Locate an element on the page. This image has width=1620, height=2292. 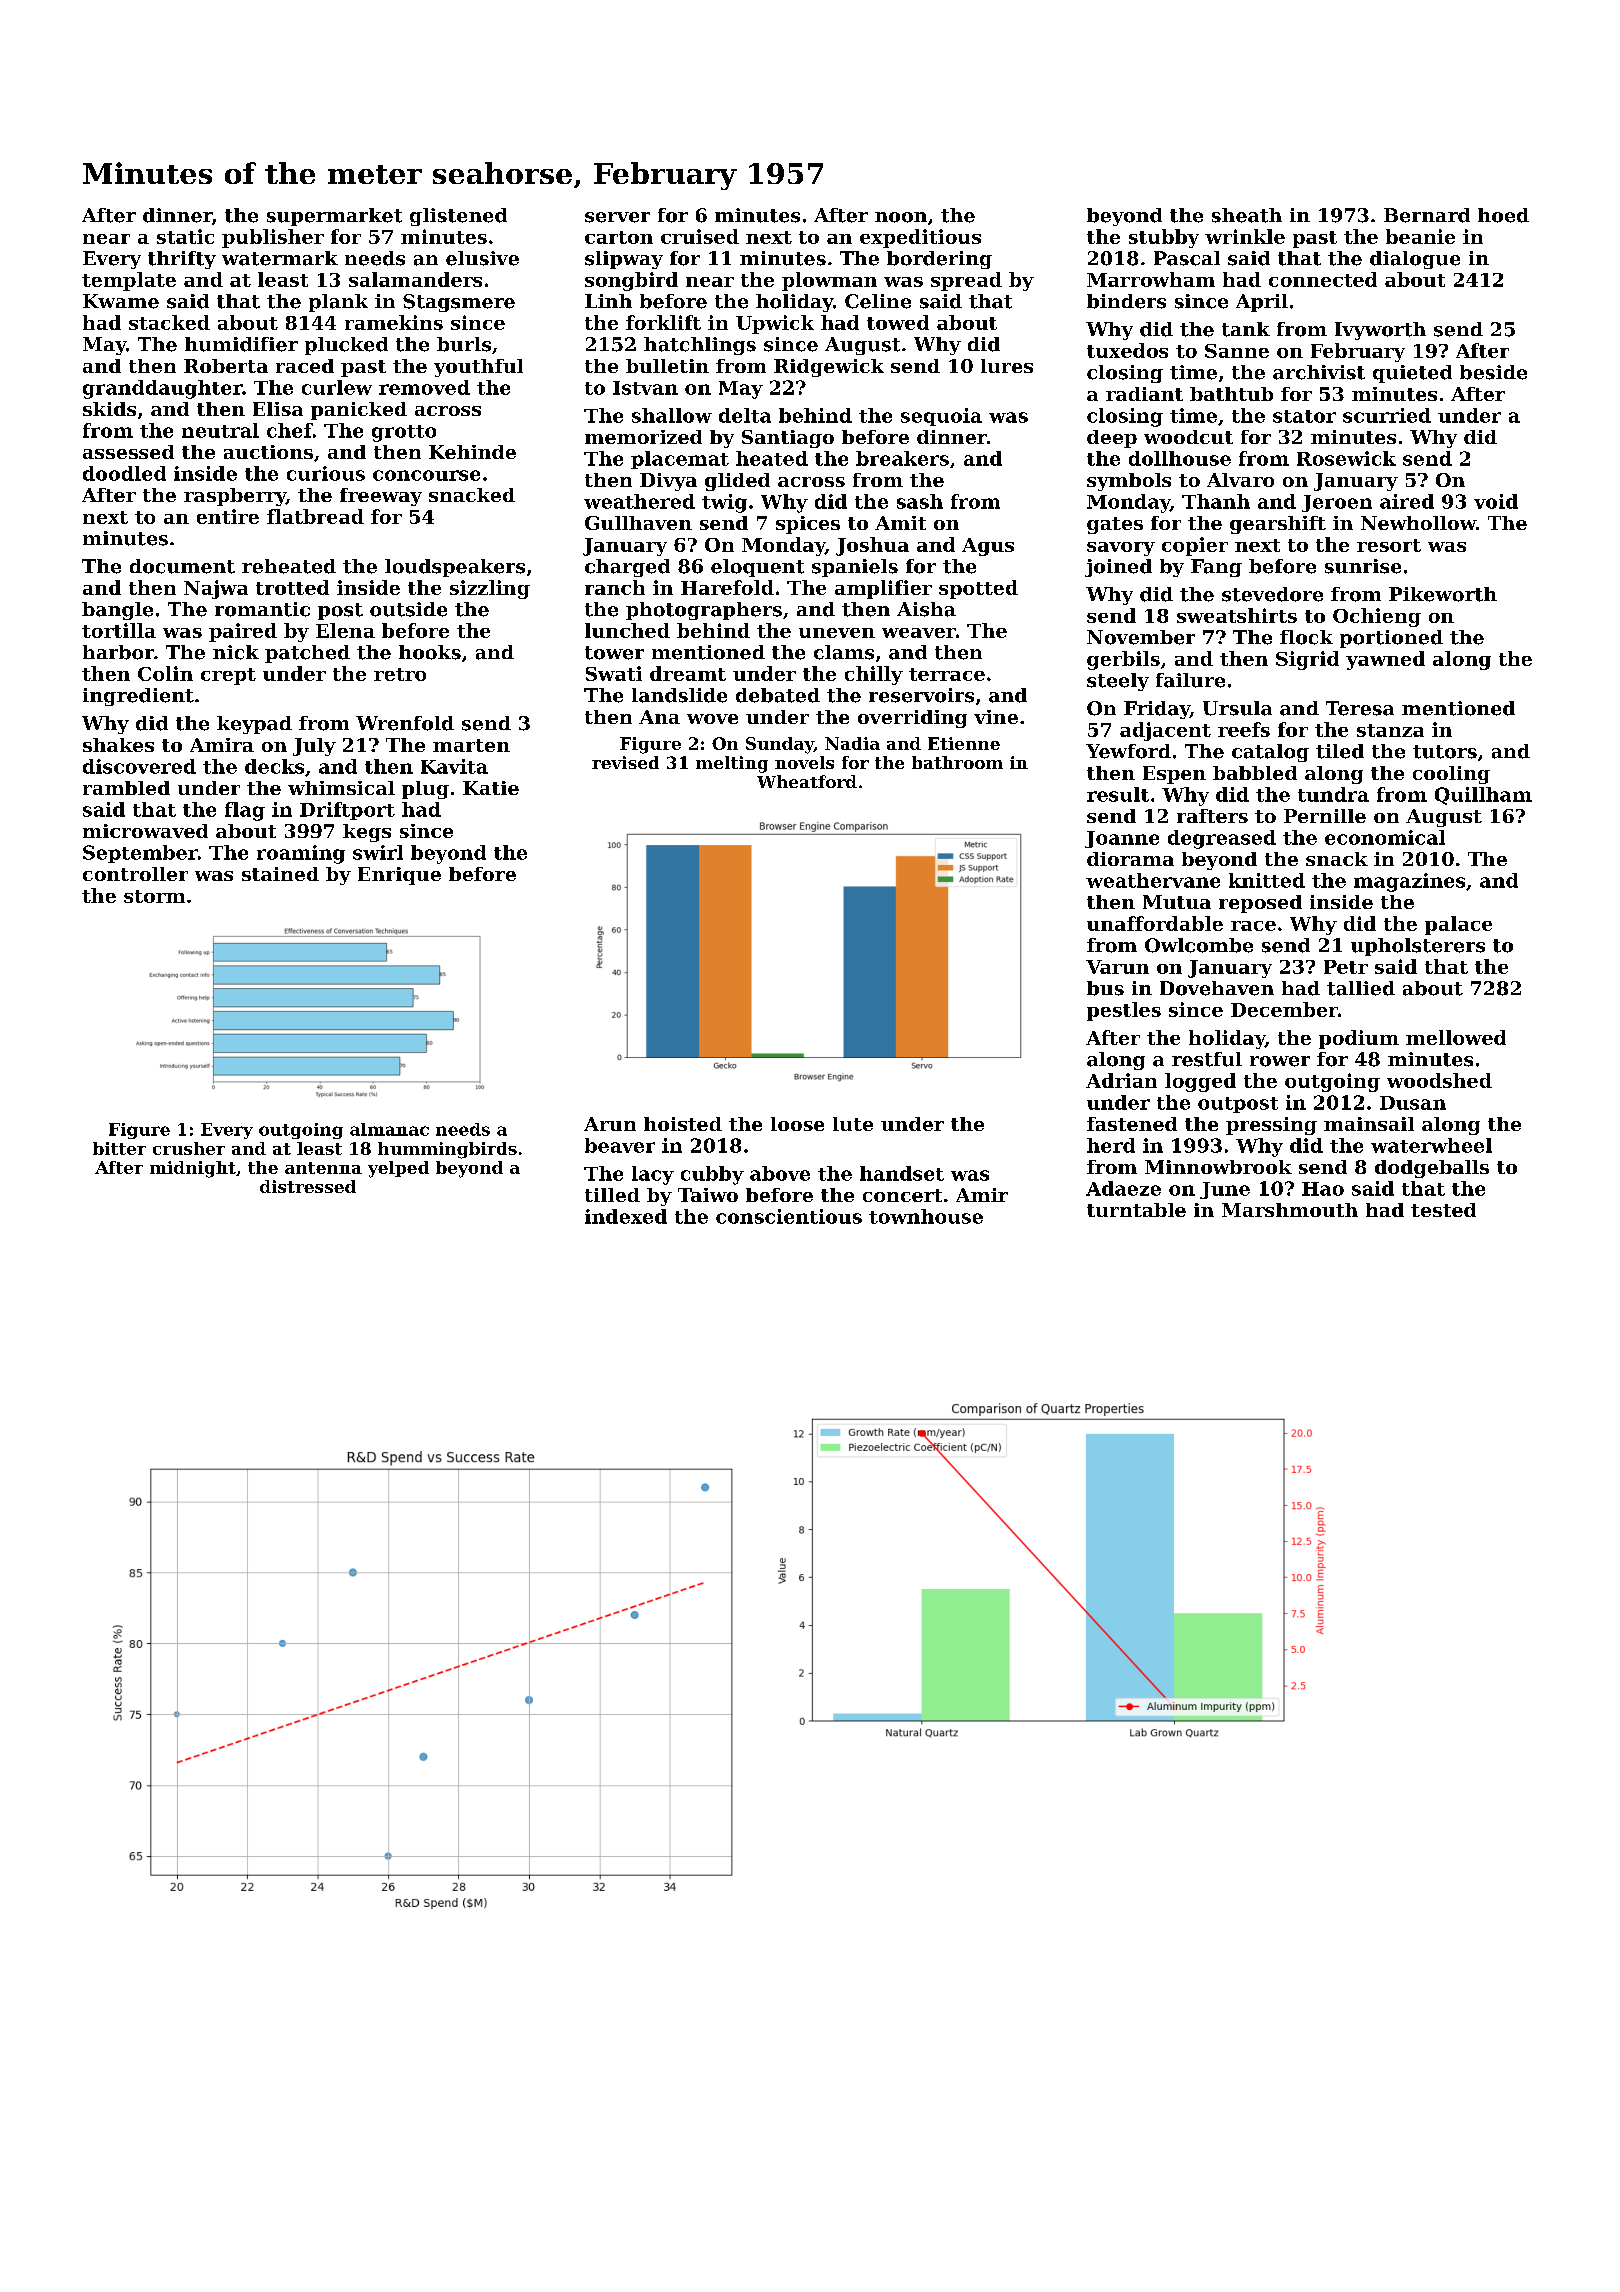
logged is located at coordinates (1200, 1082).
